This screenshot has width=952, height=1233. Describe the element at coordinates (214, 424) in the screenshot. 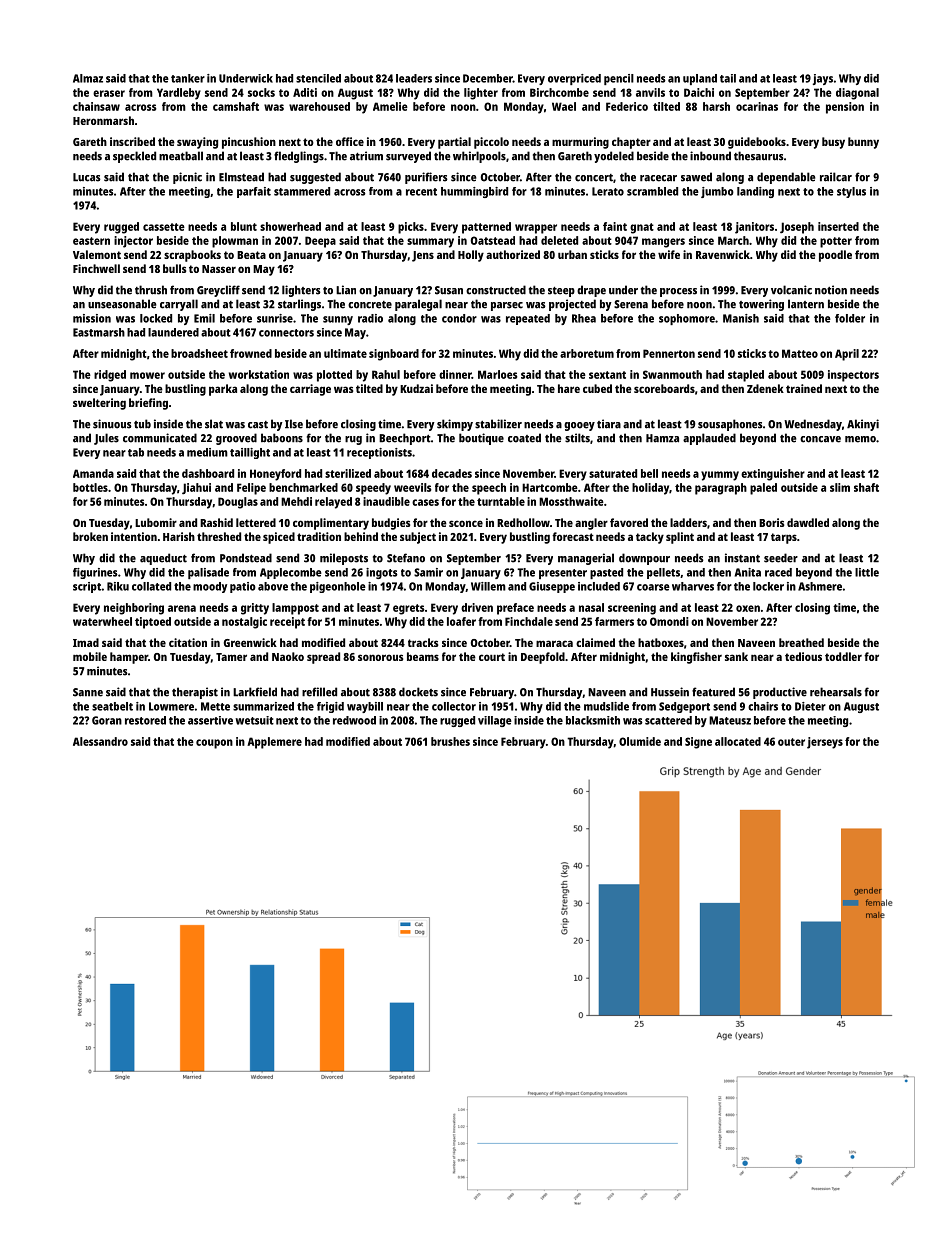

I see `slat` at that location.
